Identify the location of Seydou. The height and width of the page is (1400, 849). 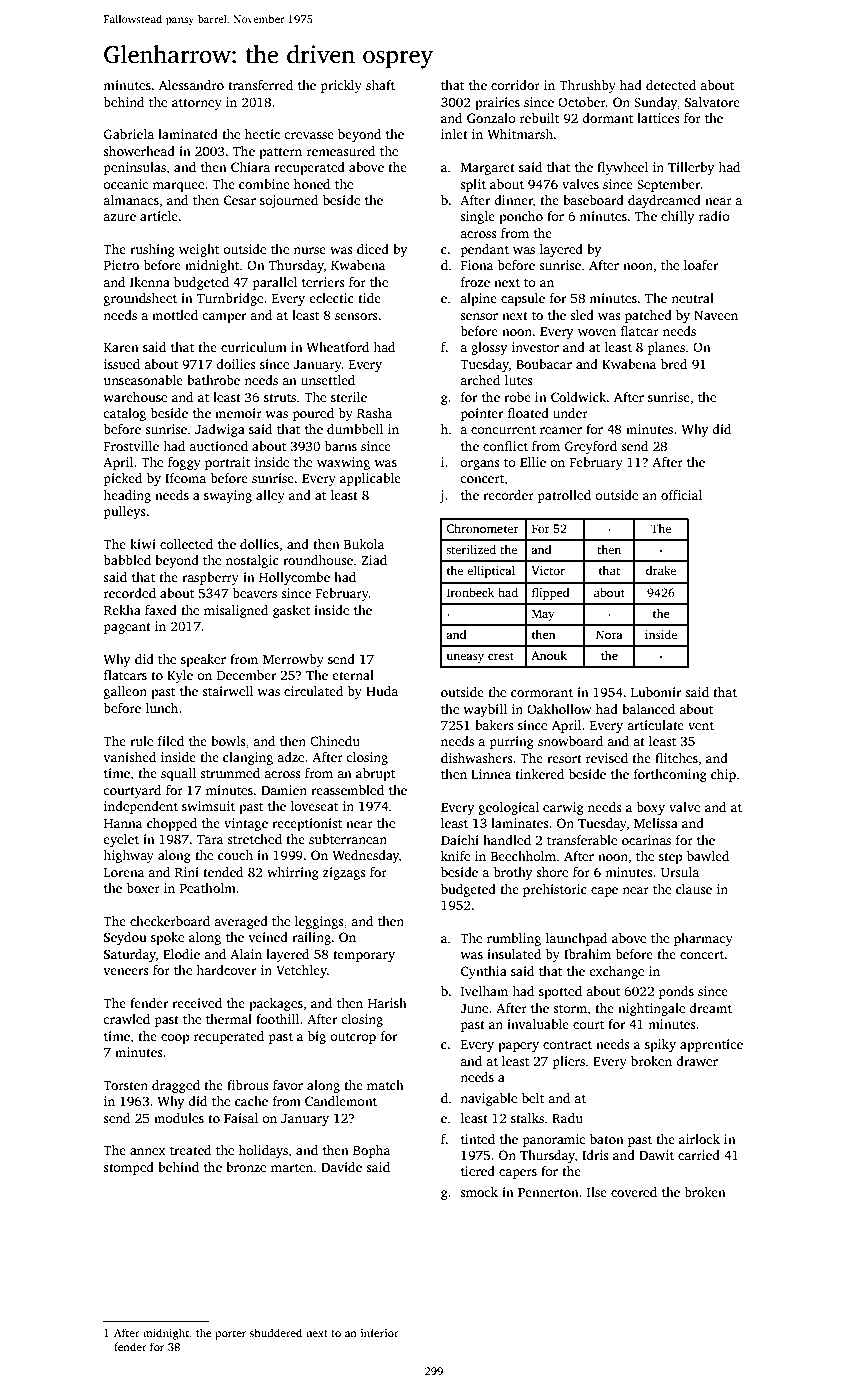
(125, 938).
